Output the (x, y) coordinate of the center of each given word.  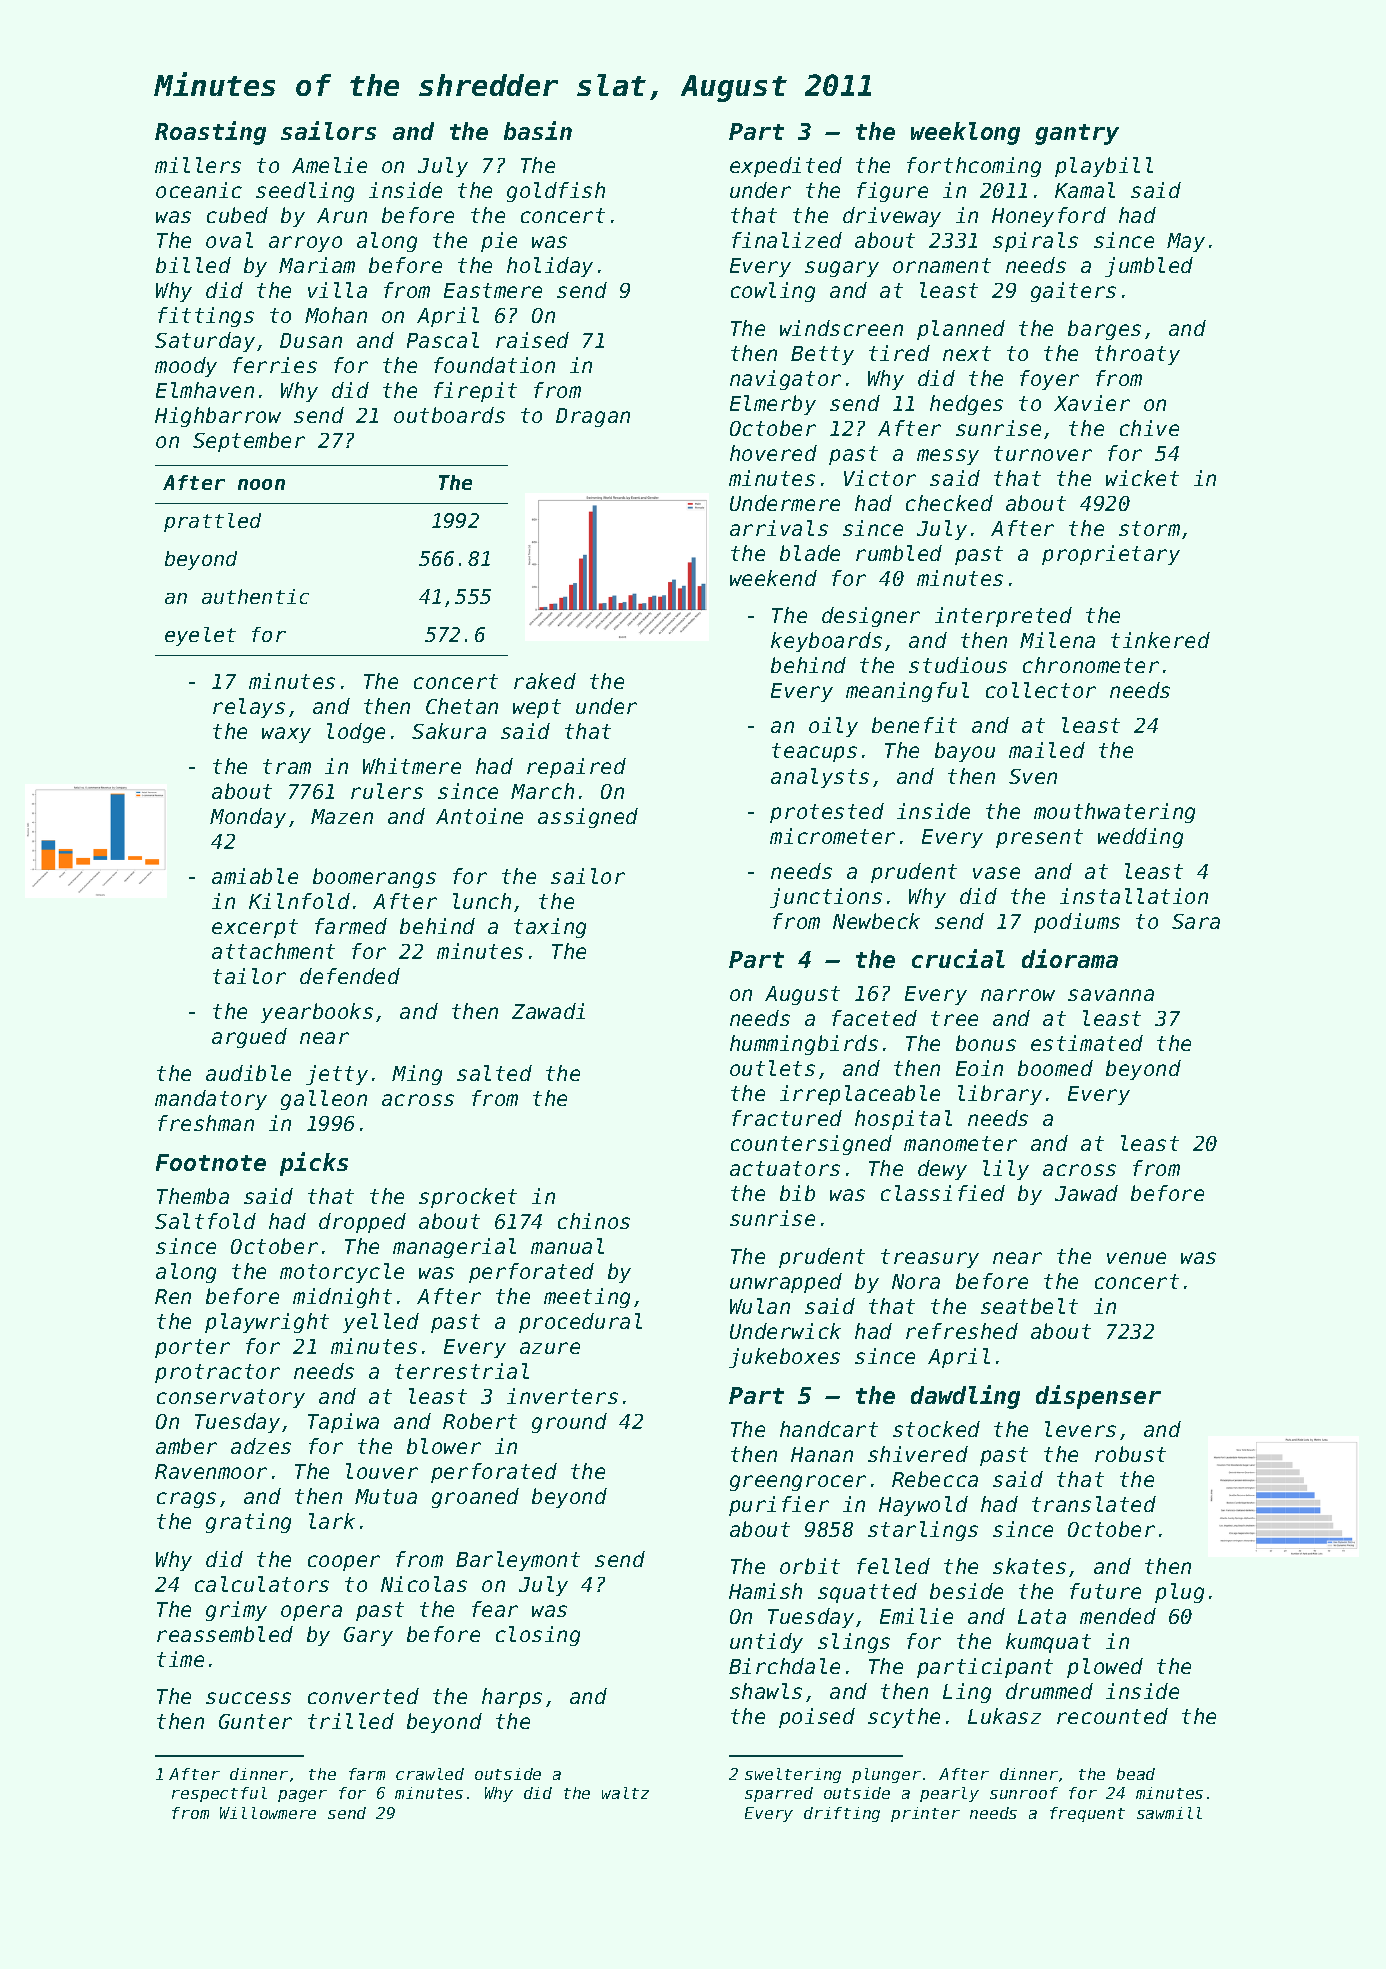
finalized (787, 240)
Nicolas (424, 1584)
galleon (324, 1100)
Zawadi (548, 1011)
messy (948, 457)
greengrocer (798, 1483)
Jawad (1086, 1193)
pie (499, 242)
